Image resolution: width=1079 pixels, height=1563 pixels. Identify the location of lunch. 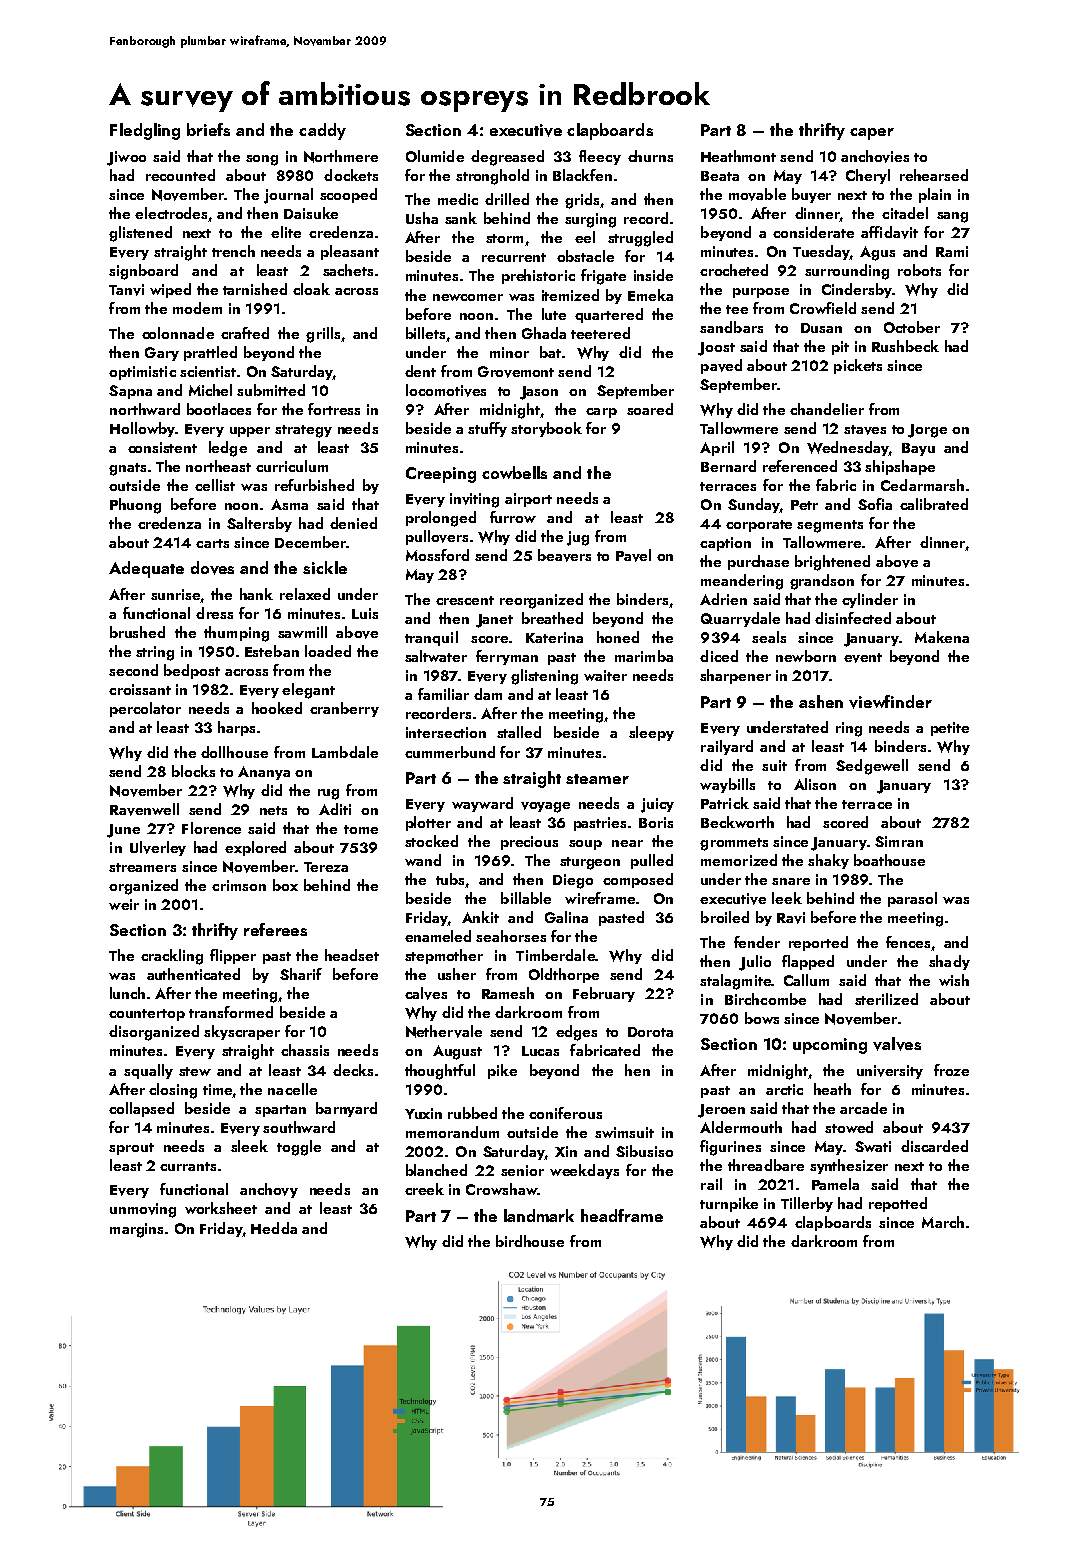
(127, 993).
